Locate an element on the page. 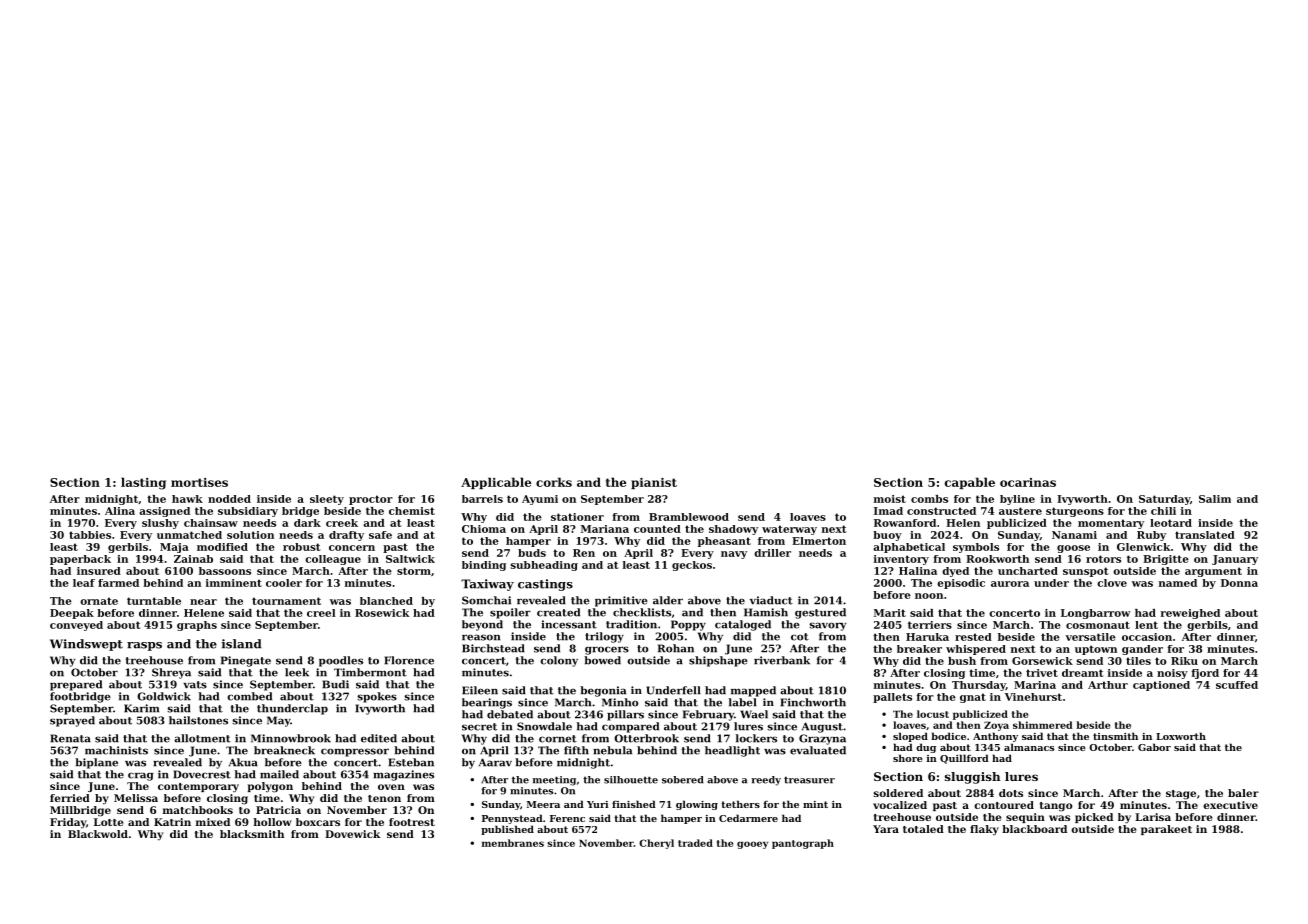 The image size is (1308, 924). binding is located at coordinates (484, 566).
